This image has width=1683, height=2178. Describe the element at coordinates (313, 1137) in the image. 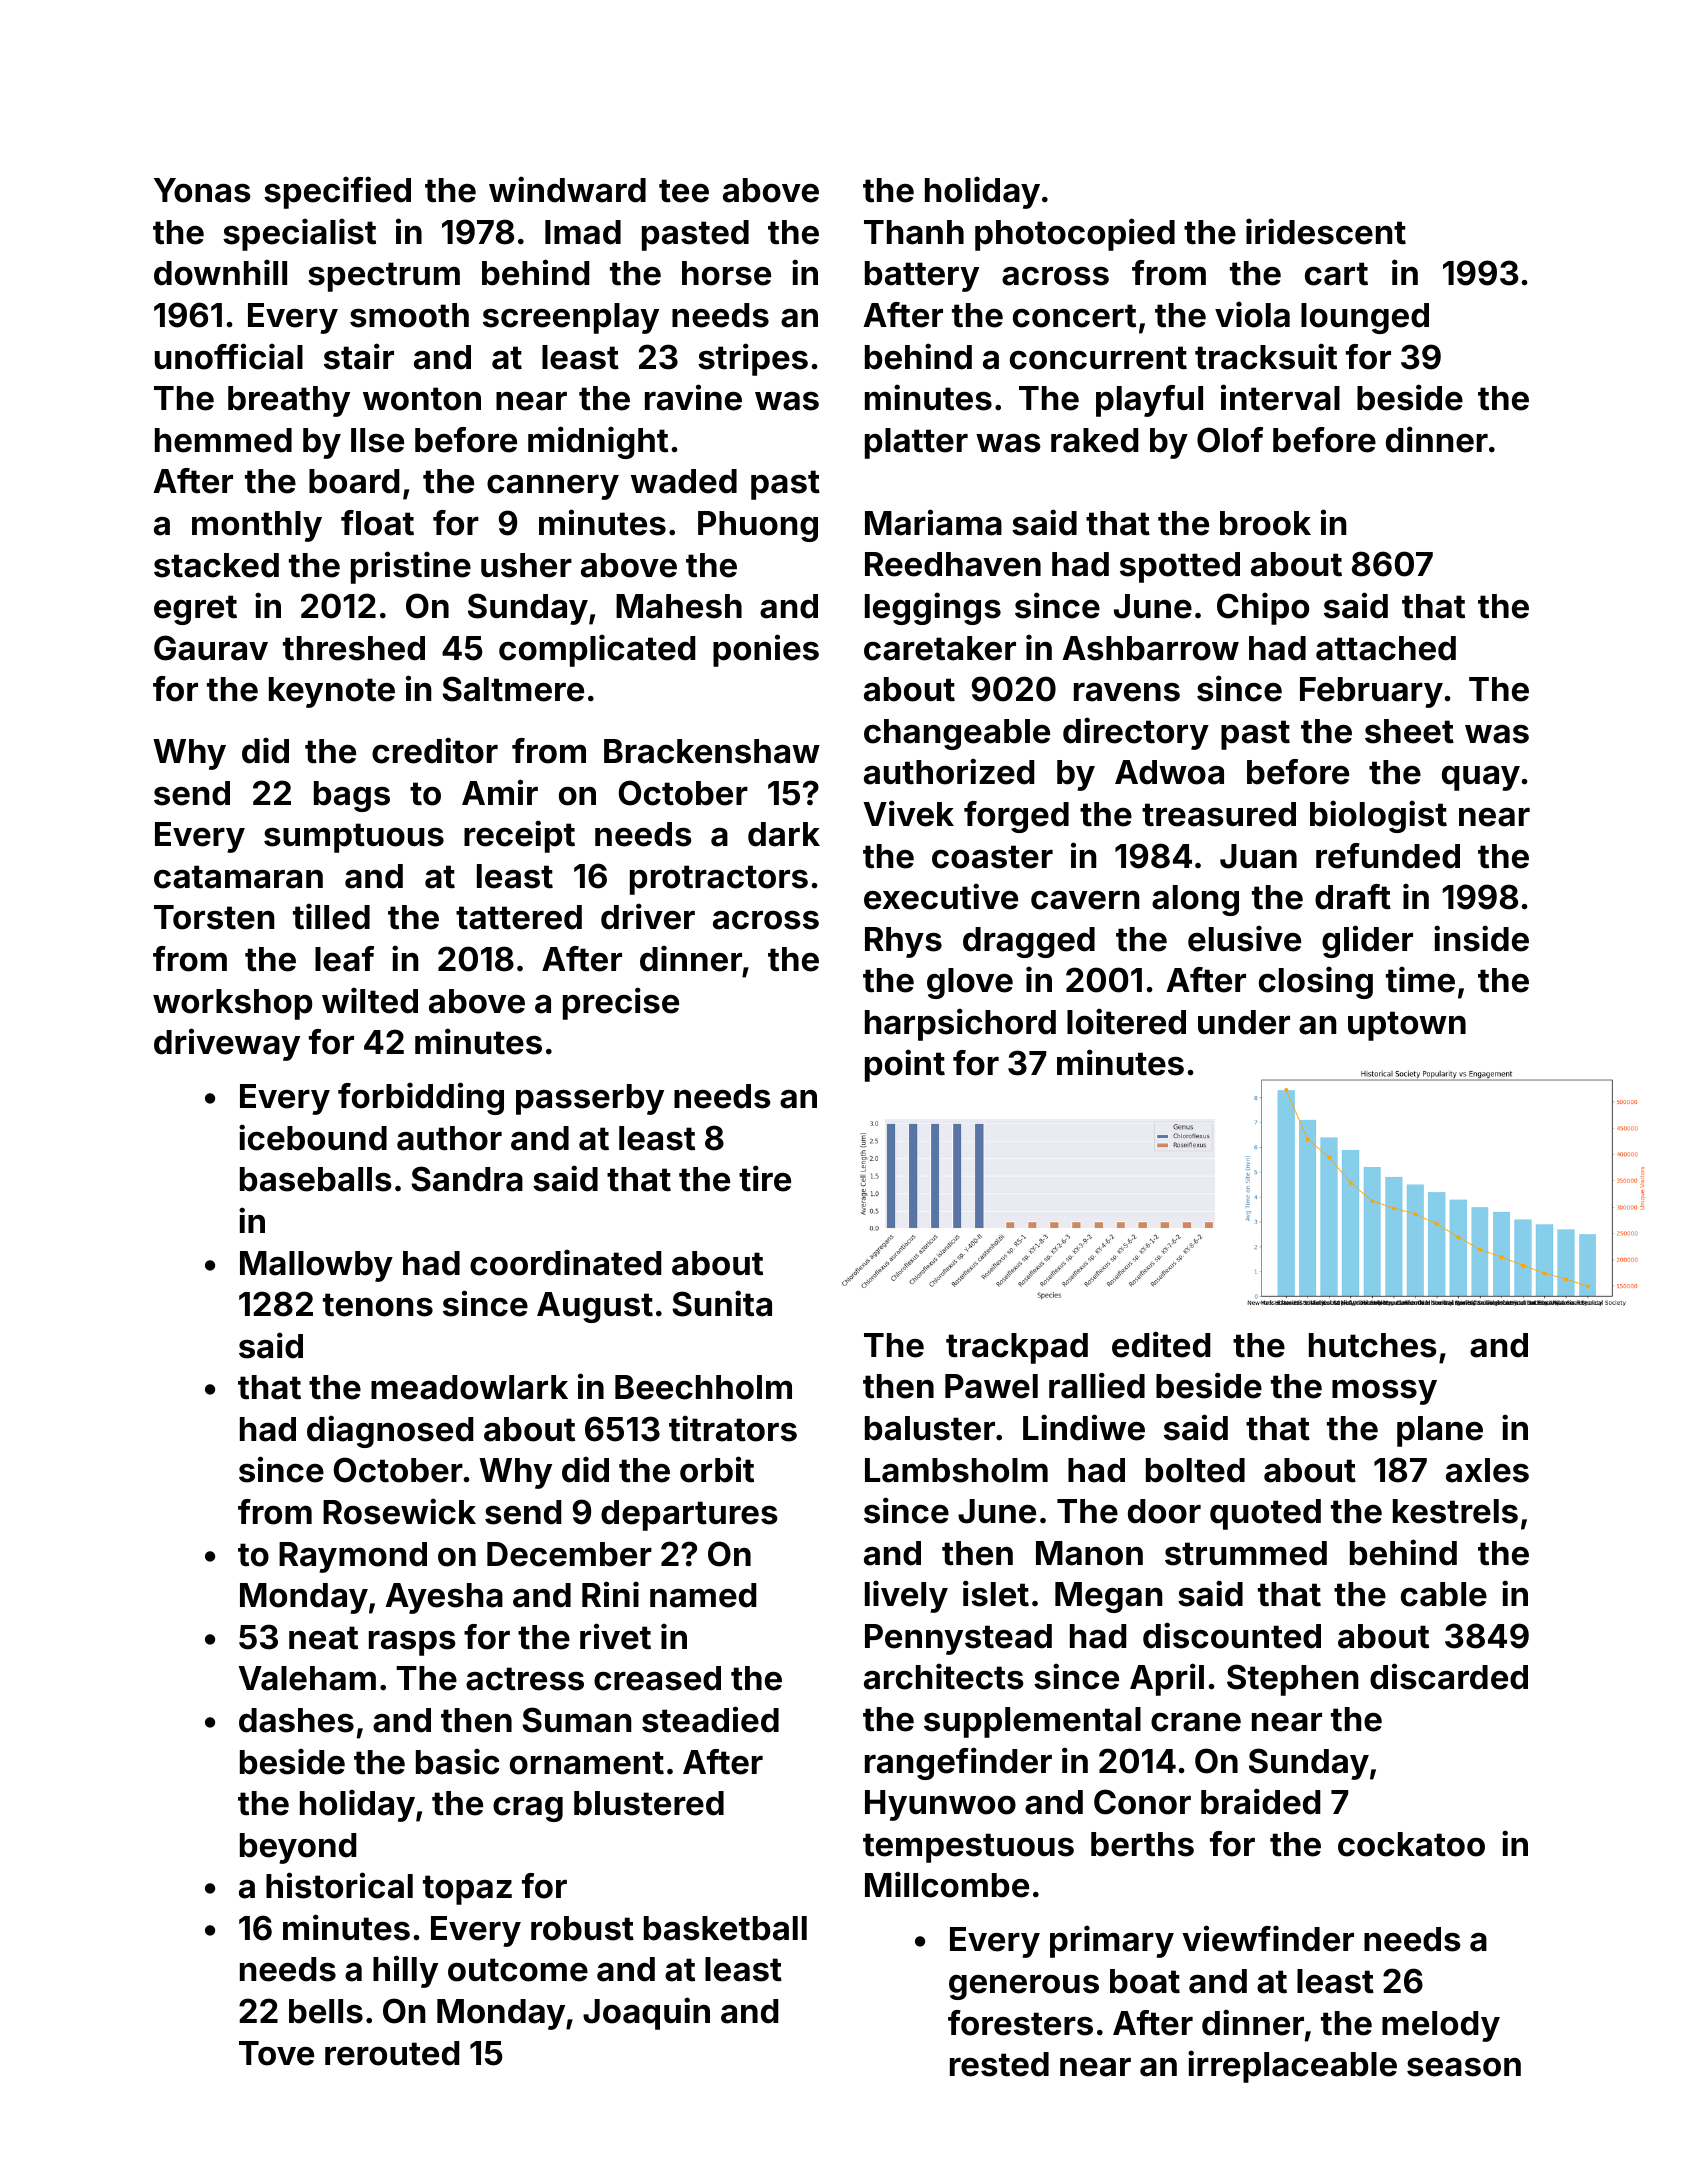

I see `icebound` at that location.
